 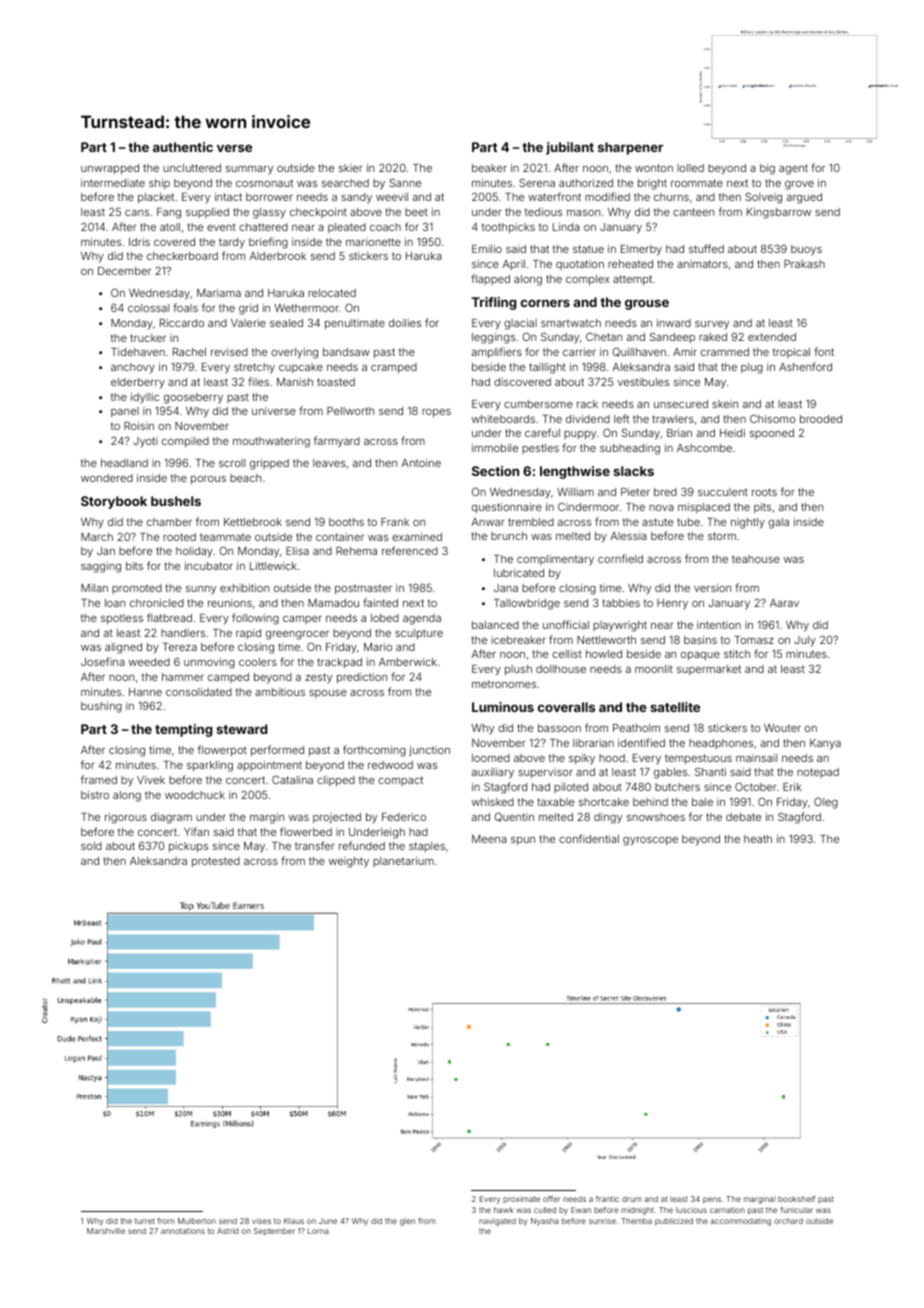 I want to click on Aarav, so click(x=784, y=603).
